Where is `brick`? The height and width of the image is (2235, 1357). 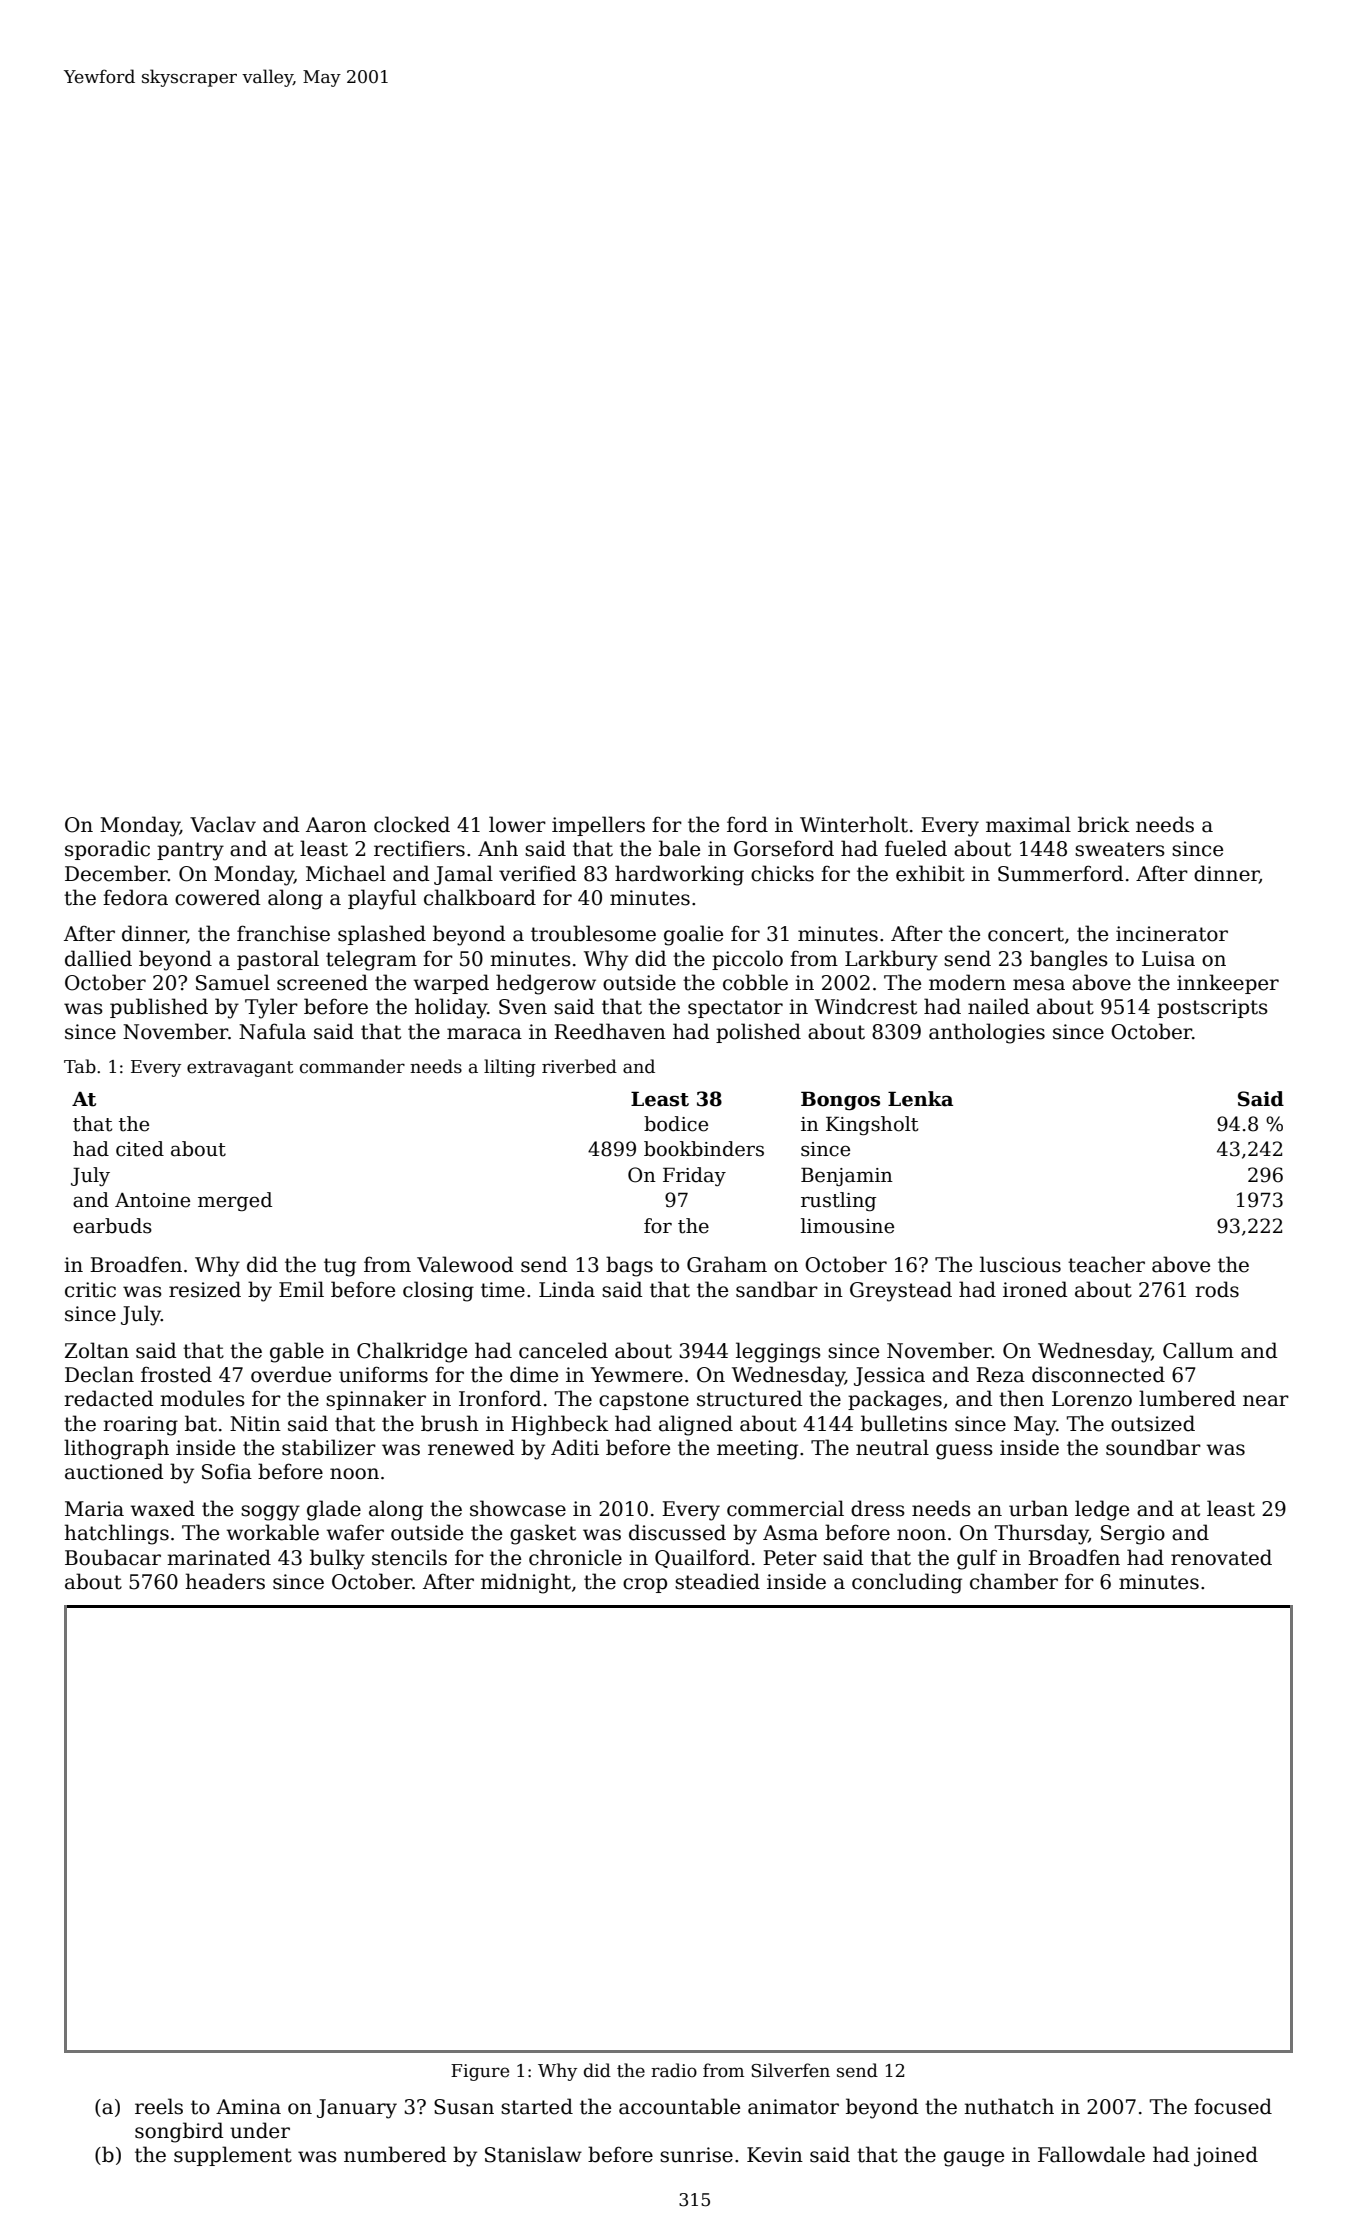 brick is located at coordinates (1104, 824).
